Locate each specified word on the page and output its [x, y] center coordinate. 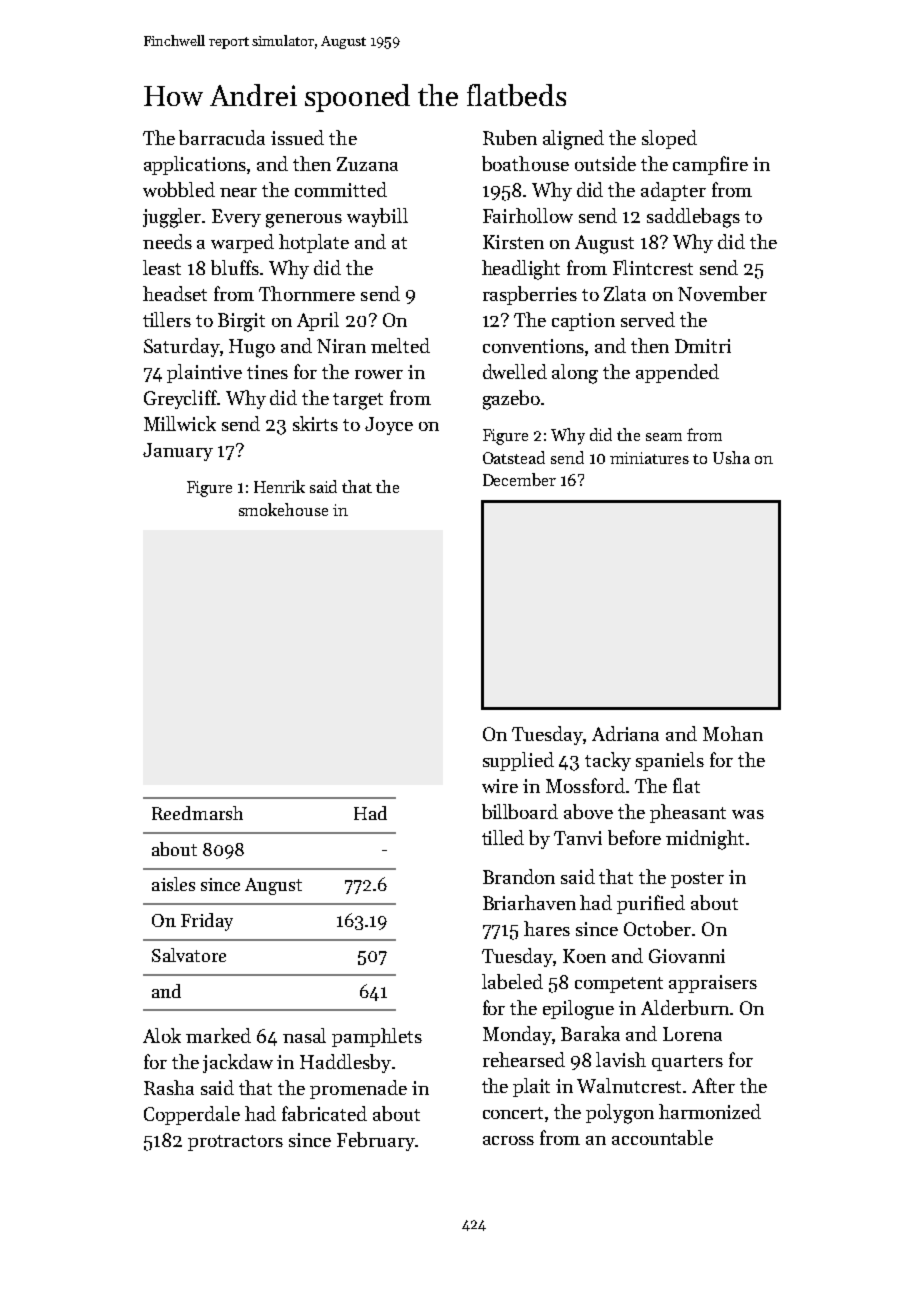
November [722, 293]
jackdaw [238, 1063]
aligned [573, 140]
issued [297, 137]
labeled [512, 981]
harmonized [710, 1111]
